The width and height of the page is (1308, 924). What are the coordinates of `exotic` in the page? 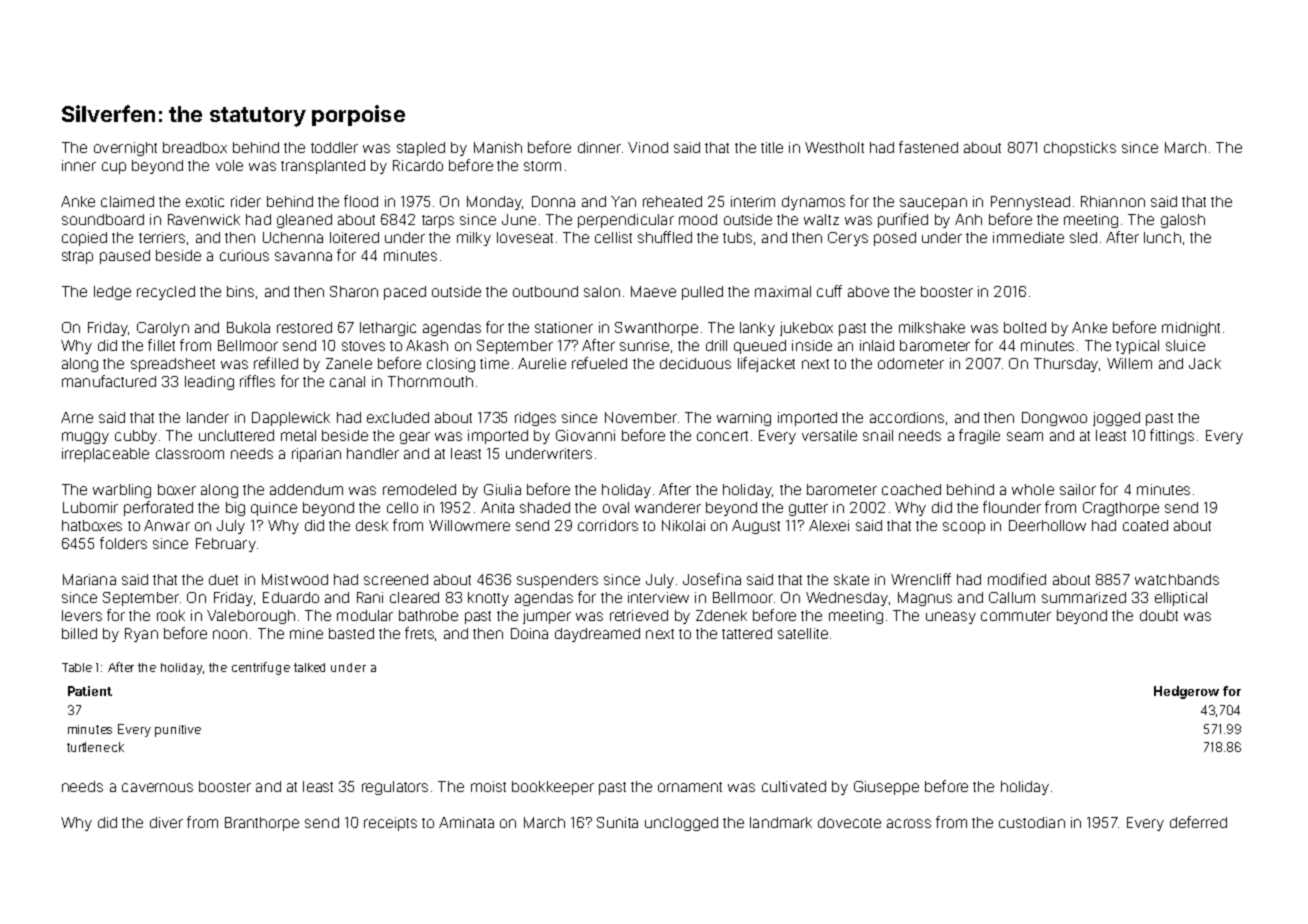 It's located at (205, 201).
